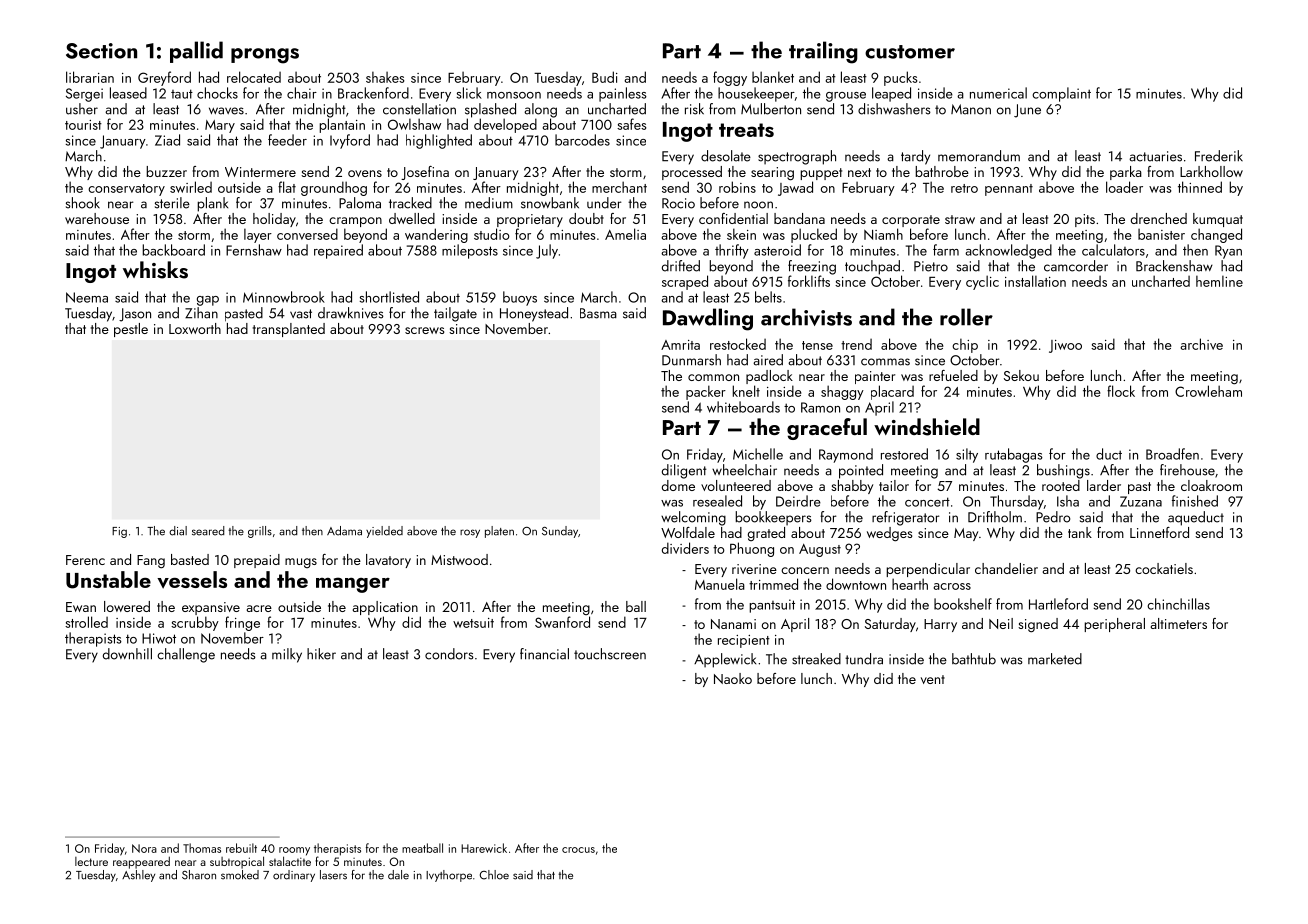  I want to click on searing, so click(772, 174).
